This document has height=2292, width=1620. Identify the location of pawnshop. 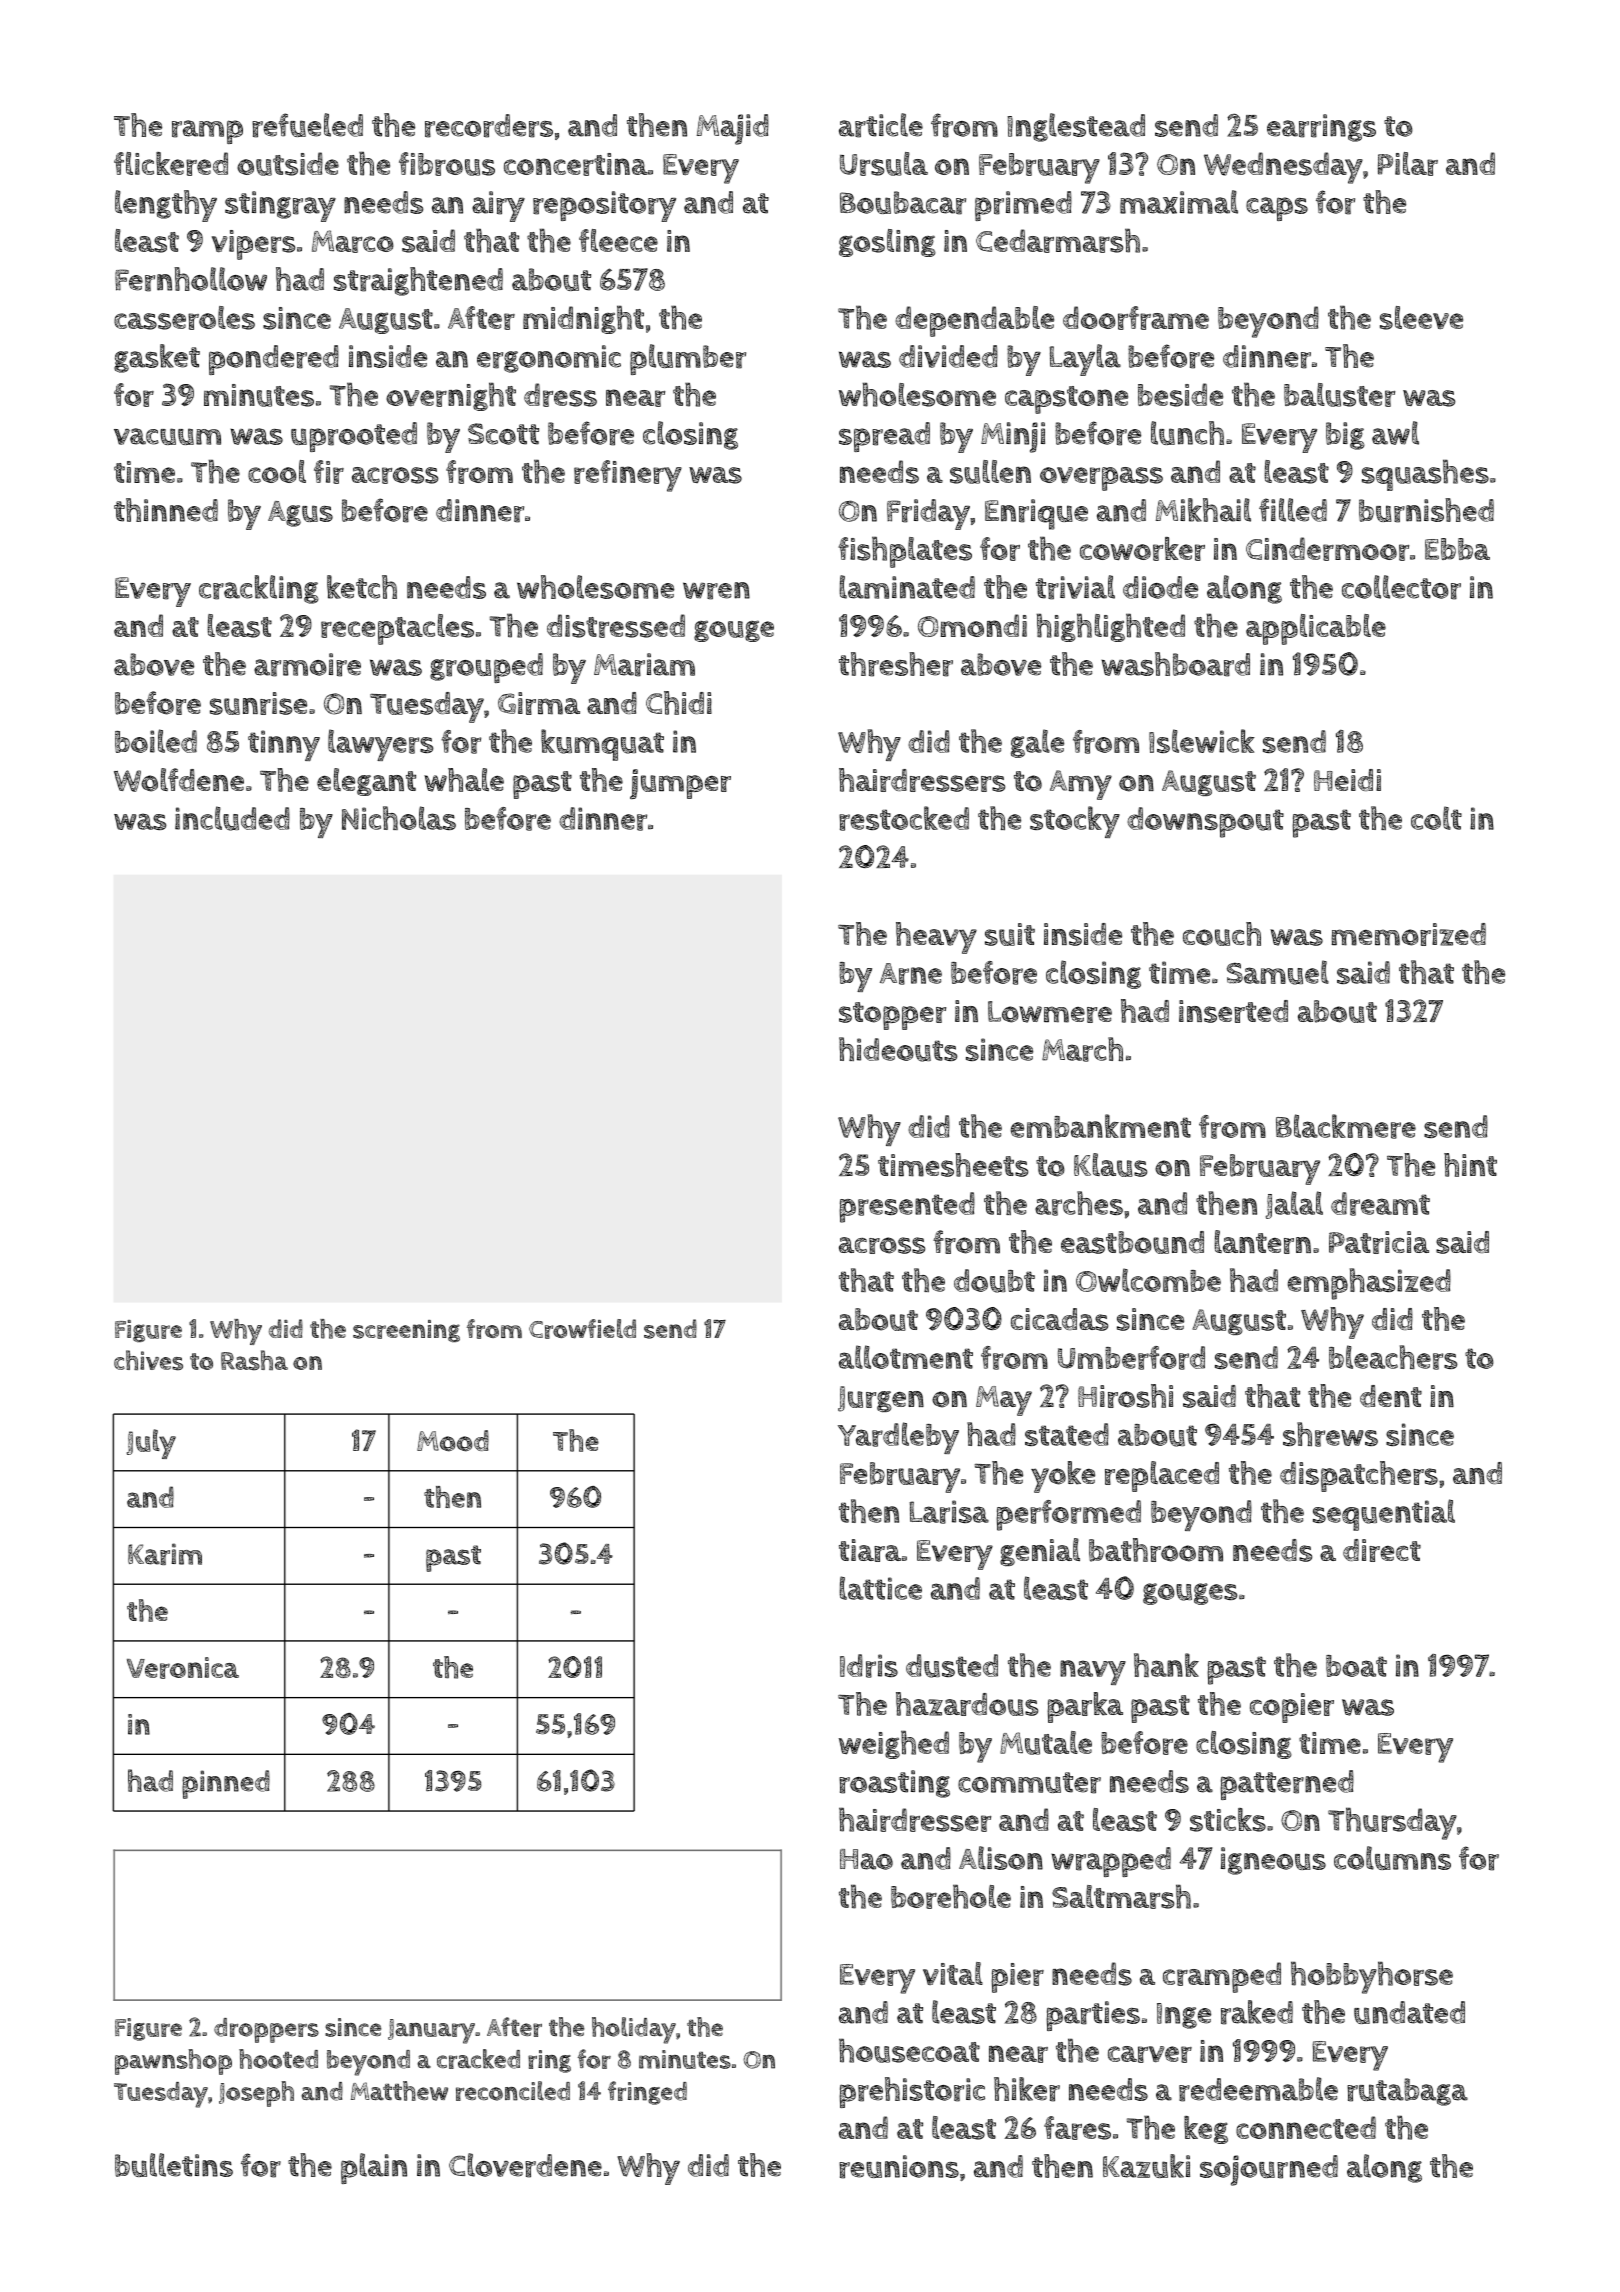
(173, 2062).
